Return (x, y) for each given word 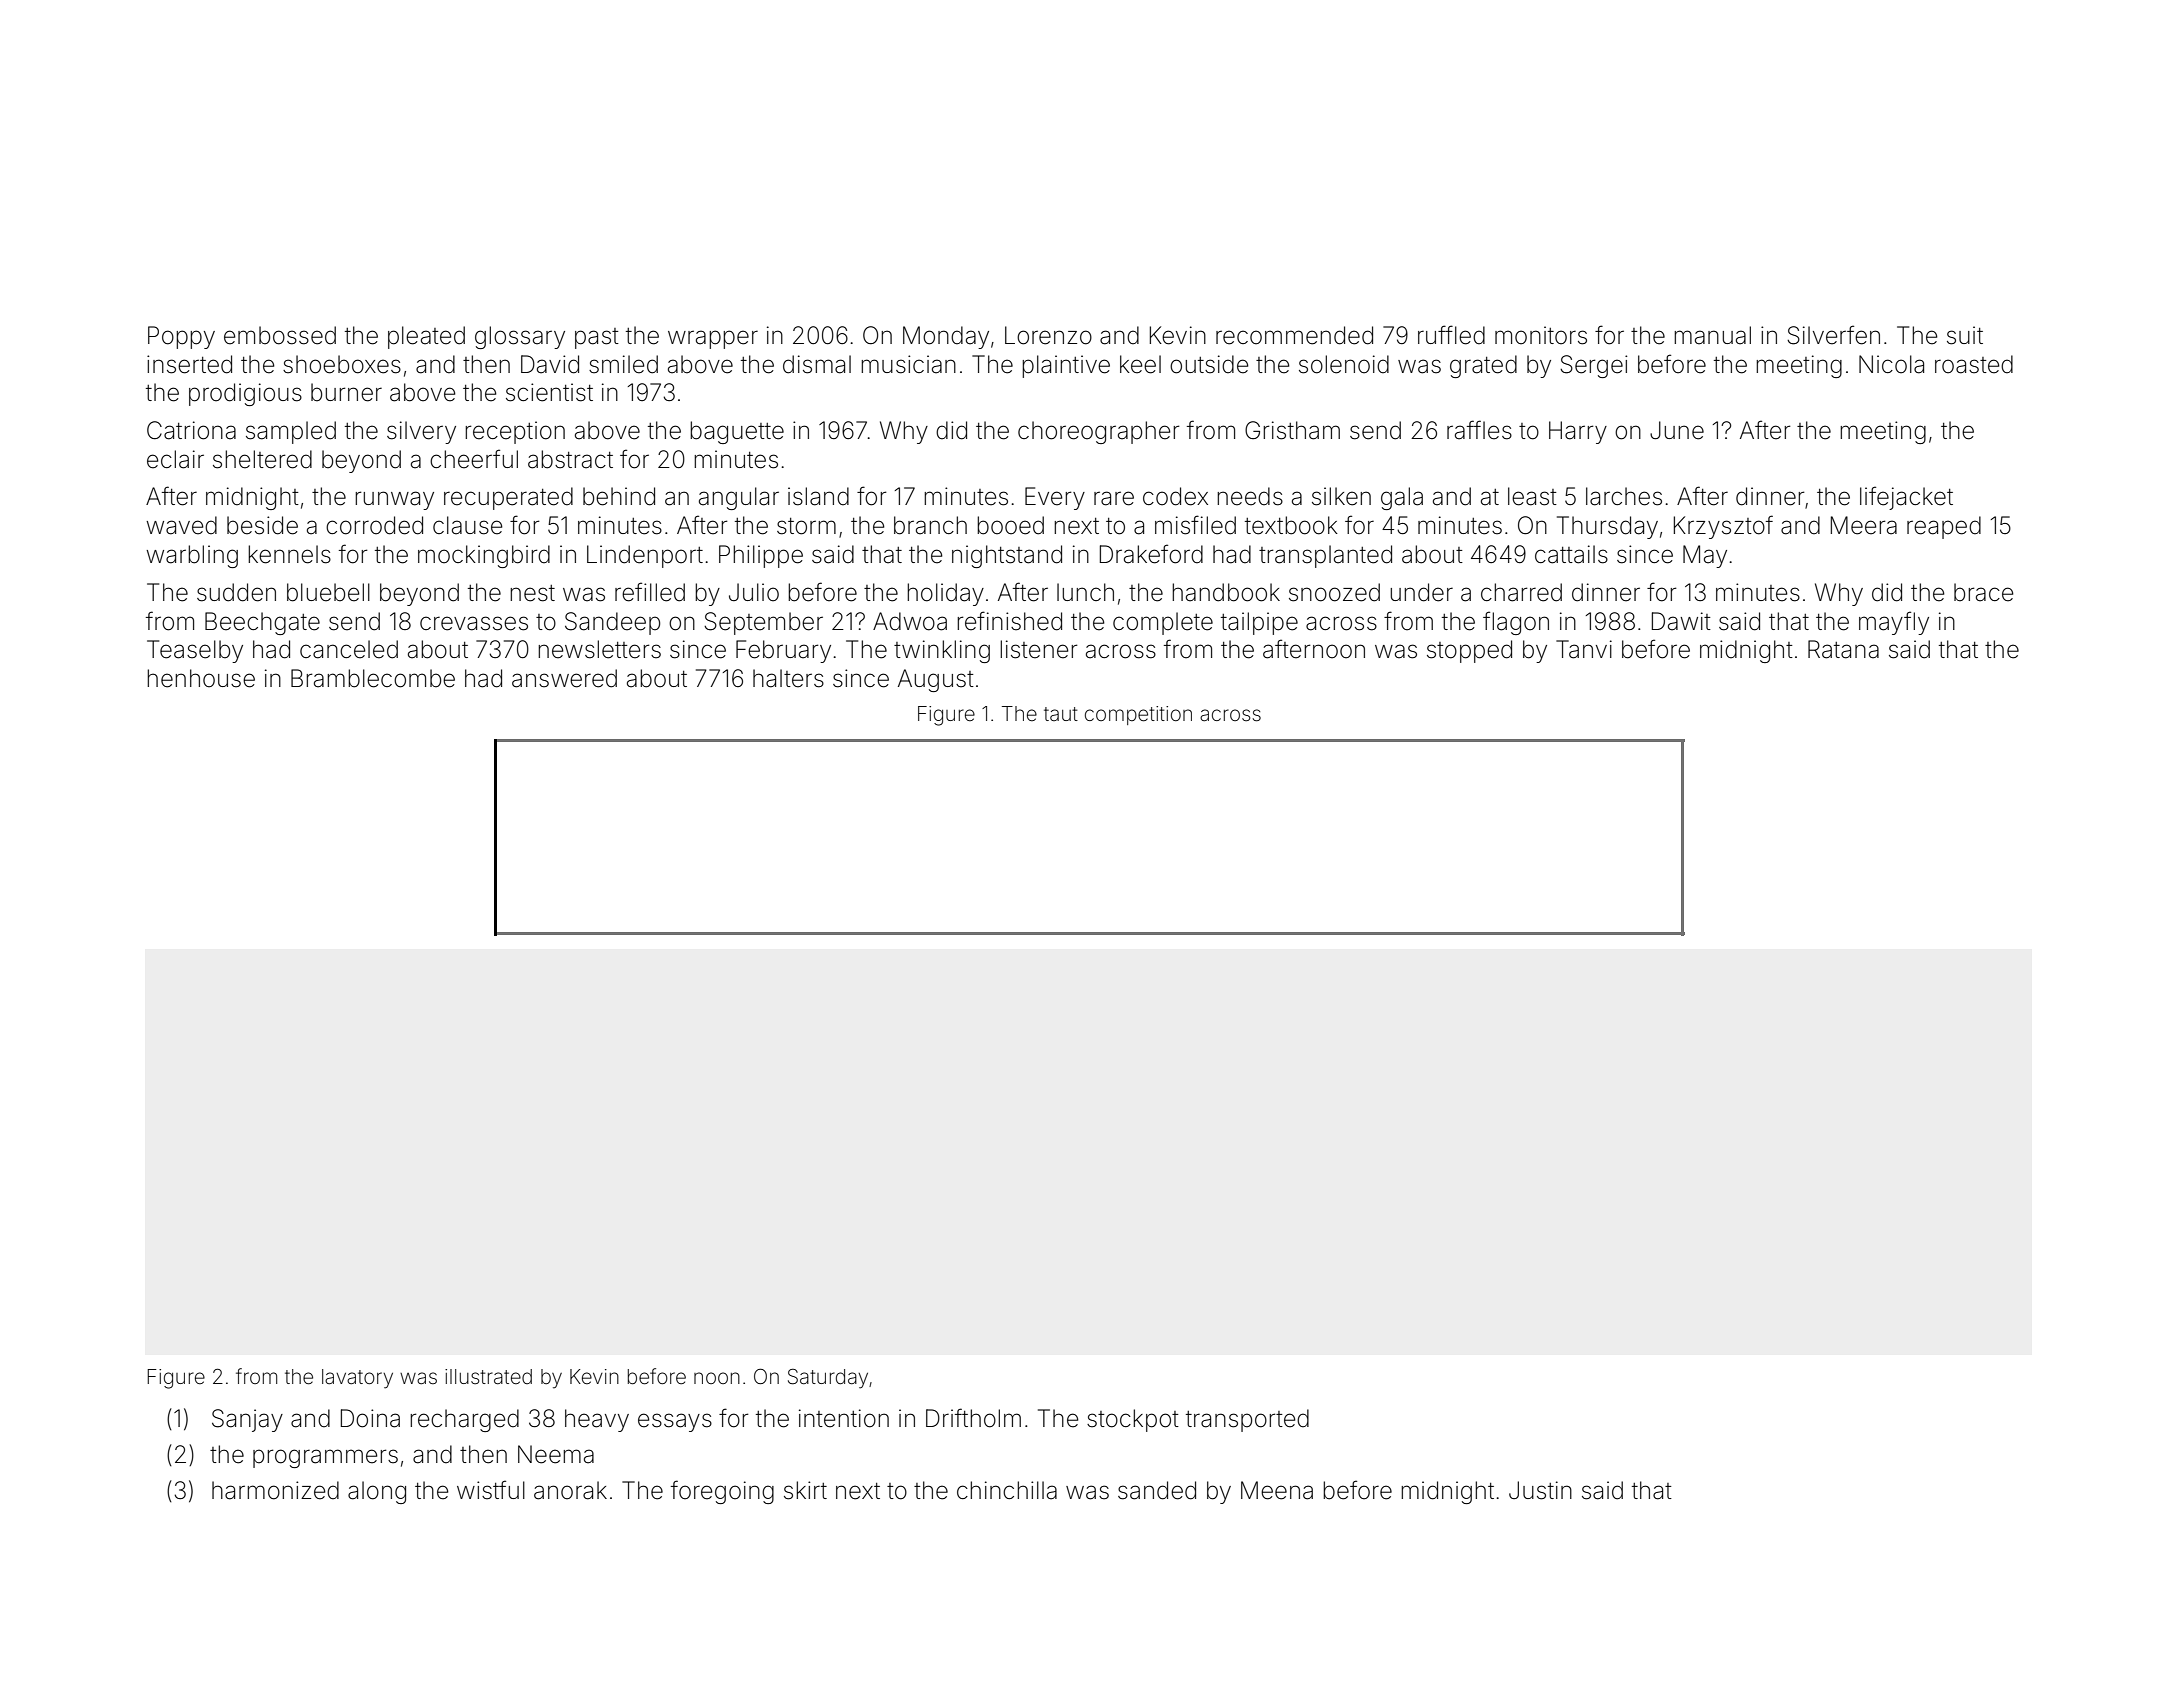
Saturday (828, 1379)
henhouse (201, 678)
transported (1247, 1420)
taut (1061, 714)
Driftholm (973, 1418)
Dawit (1681, 621)
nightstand (1007, 556)
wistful (491, 1490)
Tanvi (1584, 649)
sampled (291, 432)
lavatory (357, 1379)
